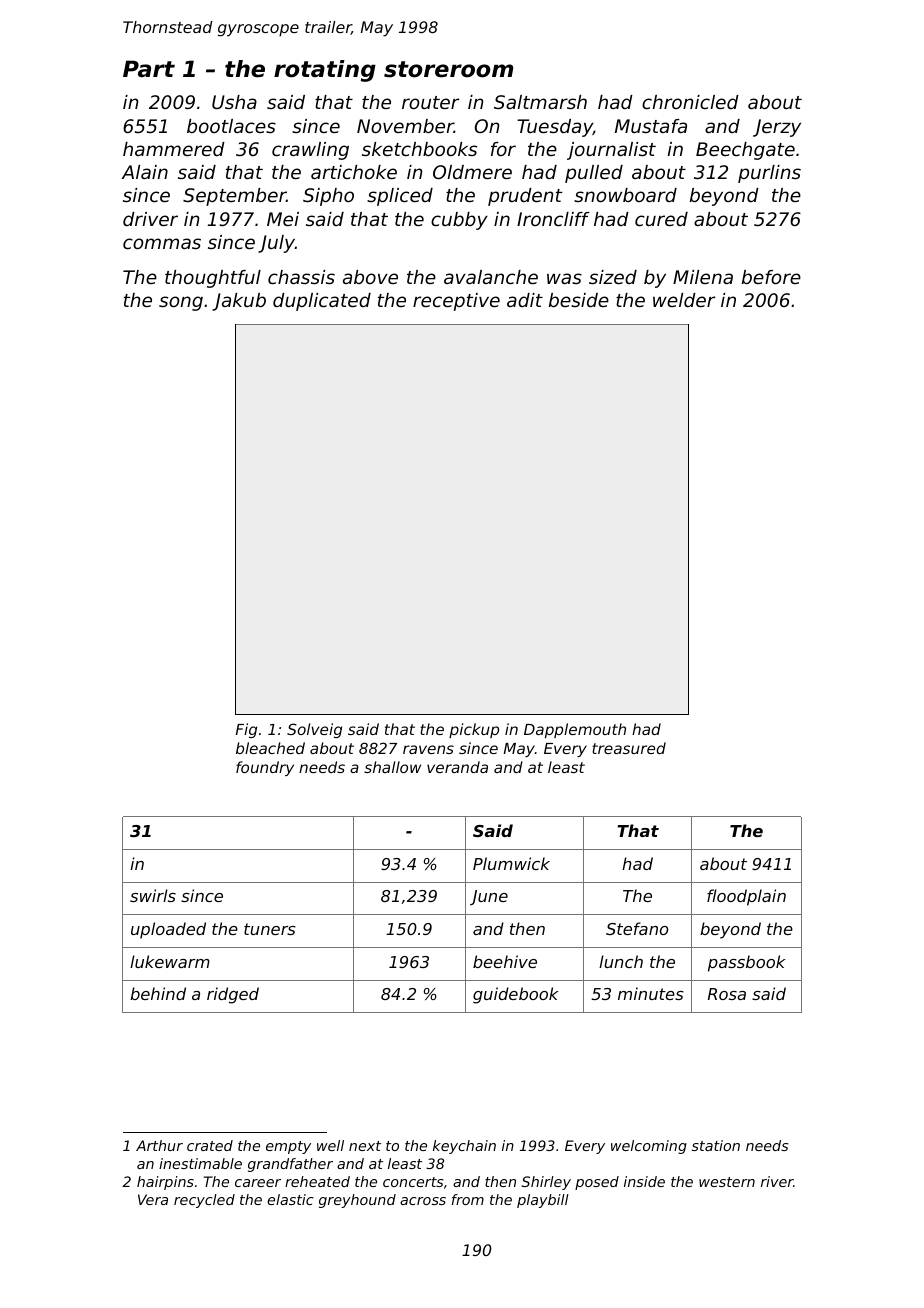  Describe the element at coordinates (771, 277) in the screenshot. I see `before` at that location.
